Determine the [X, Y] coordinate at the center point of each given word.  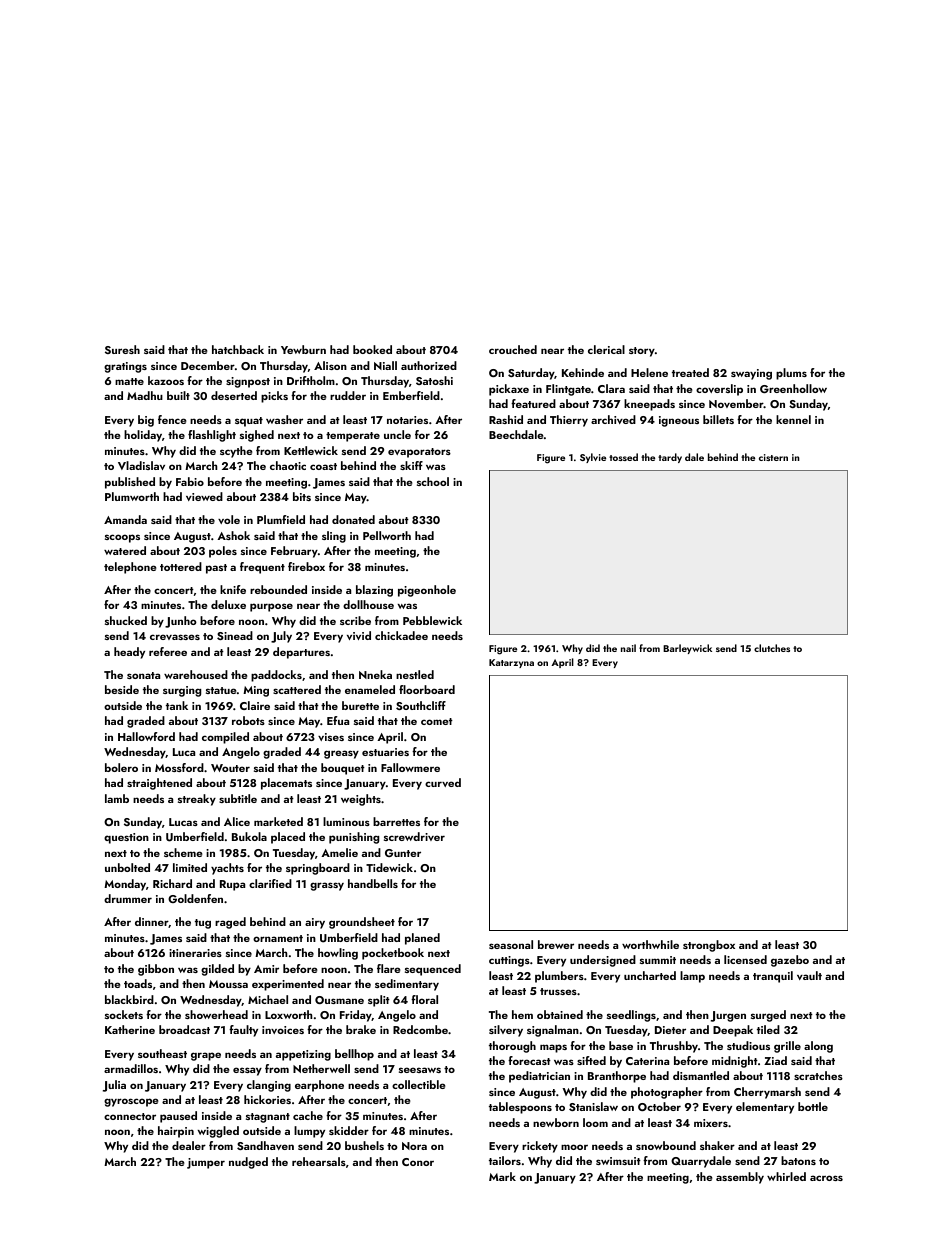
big [146, 421]
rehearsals [319, 1161]
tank [177, 705]
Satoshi [434, 380]
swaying [751, 374]
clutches [772, 648]
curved [443, 782]
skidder [349, 1130]
